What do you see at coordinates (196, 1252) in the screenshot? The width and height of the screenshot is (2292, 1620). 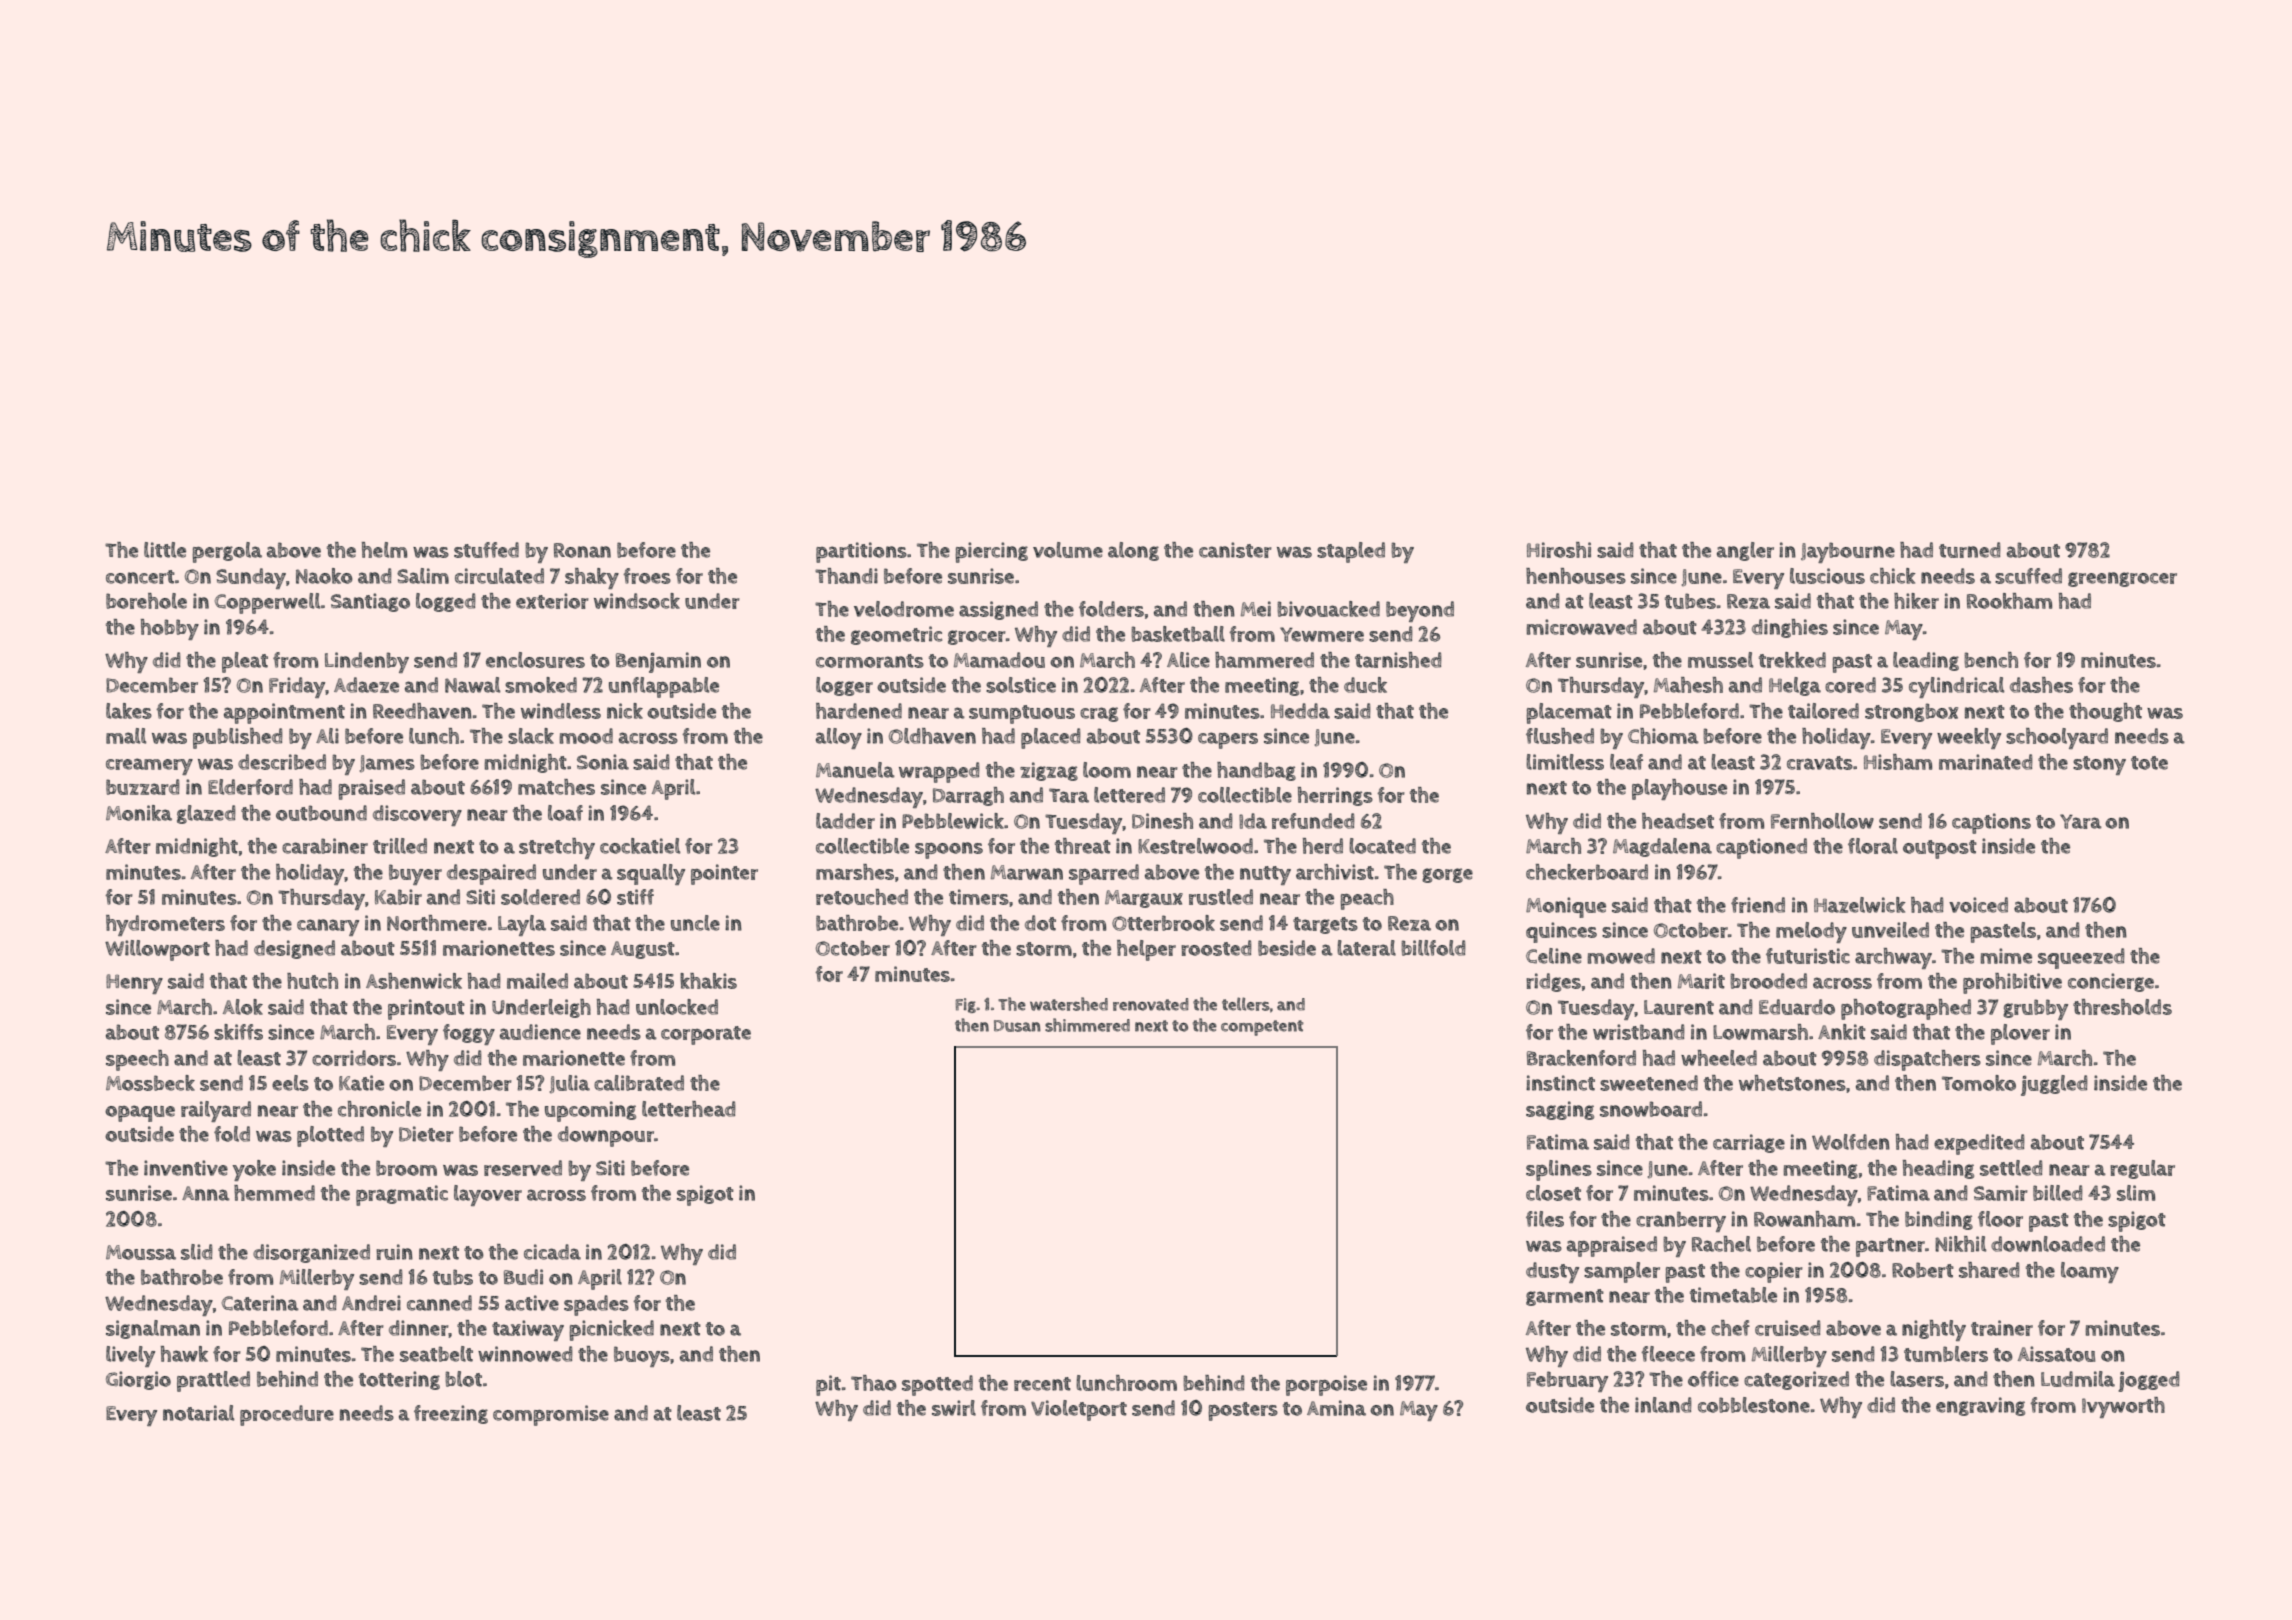 I see `slid` at bounding box center [196, 1252].
